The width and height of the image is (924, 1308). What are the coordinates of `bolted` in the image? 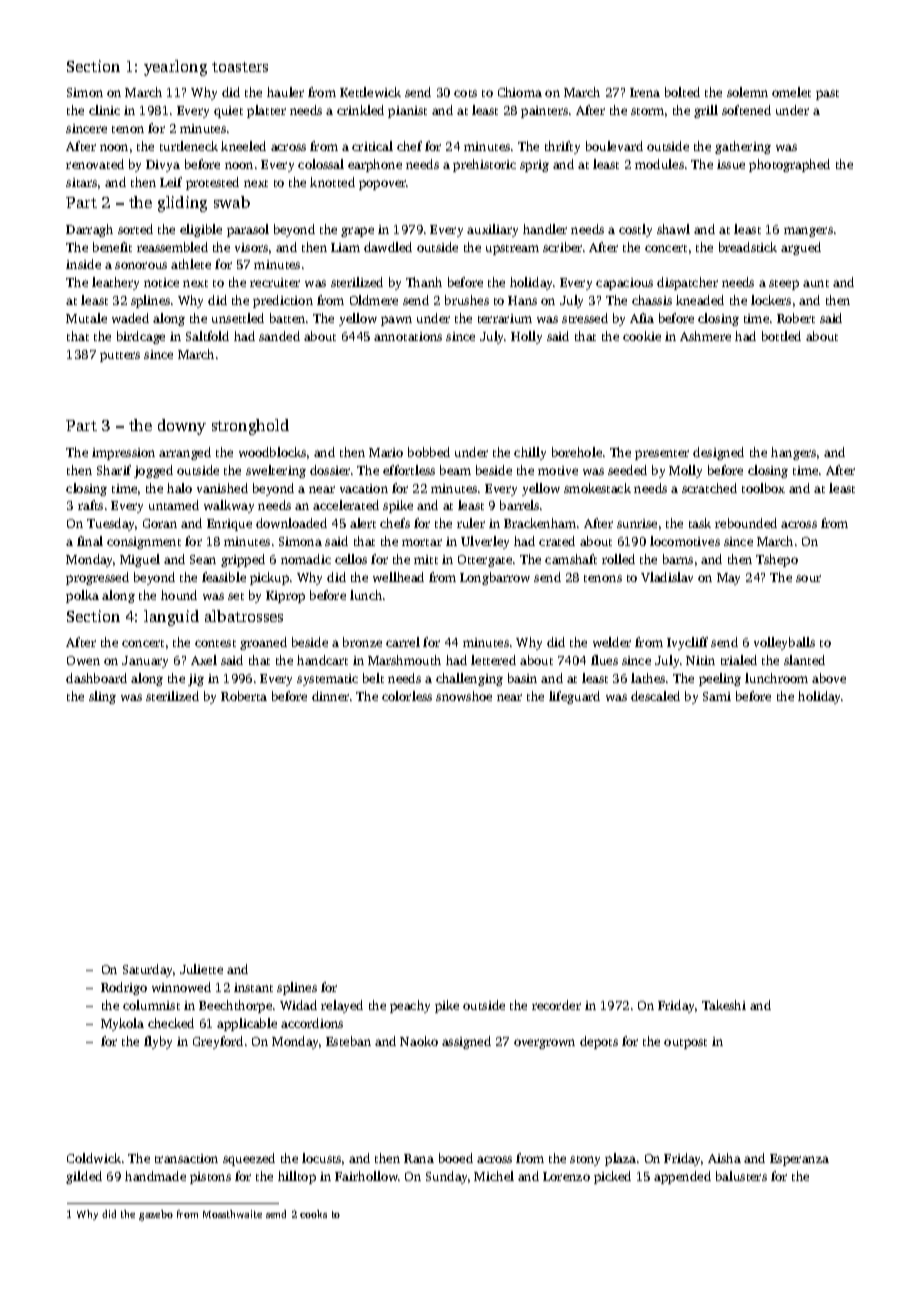 It's located at (682, 92).
